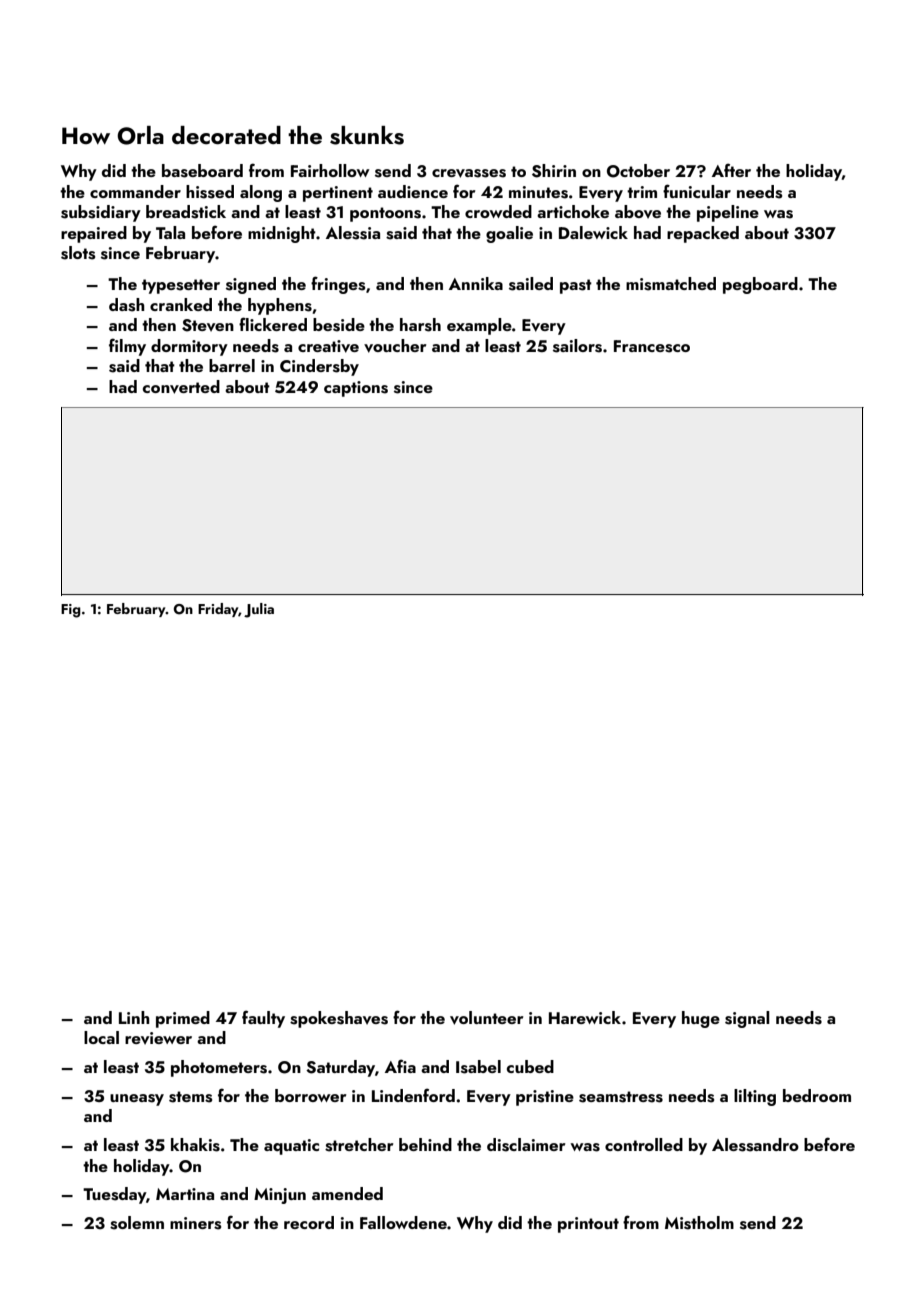 This screenshot has height=1308, width=924. I want to click on filmy, so click(127, 347).
